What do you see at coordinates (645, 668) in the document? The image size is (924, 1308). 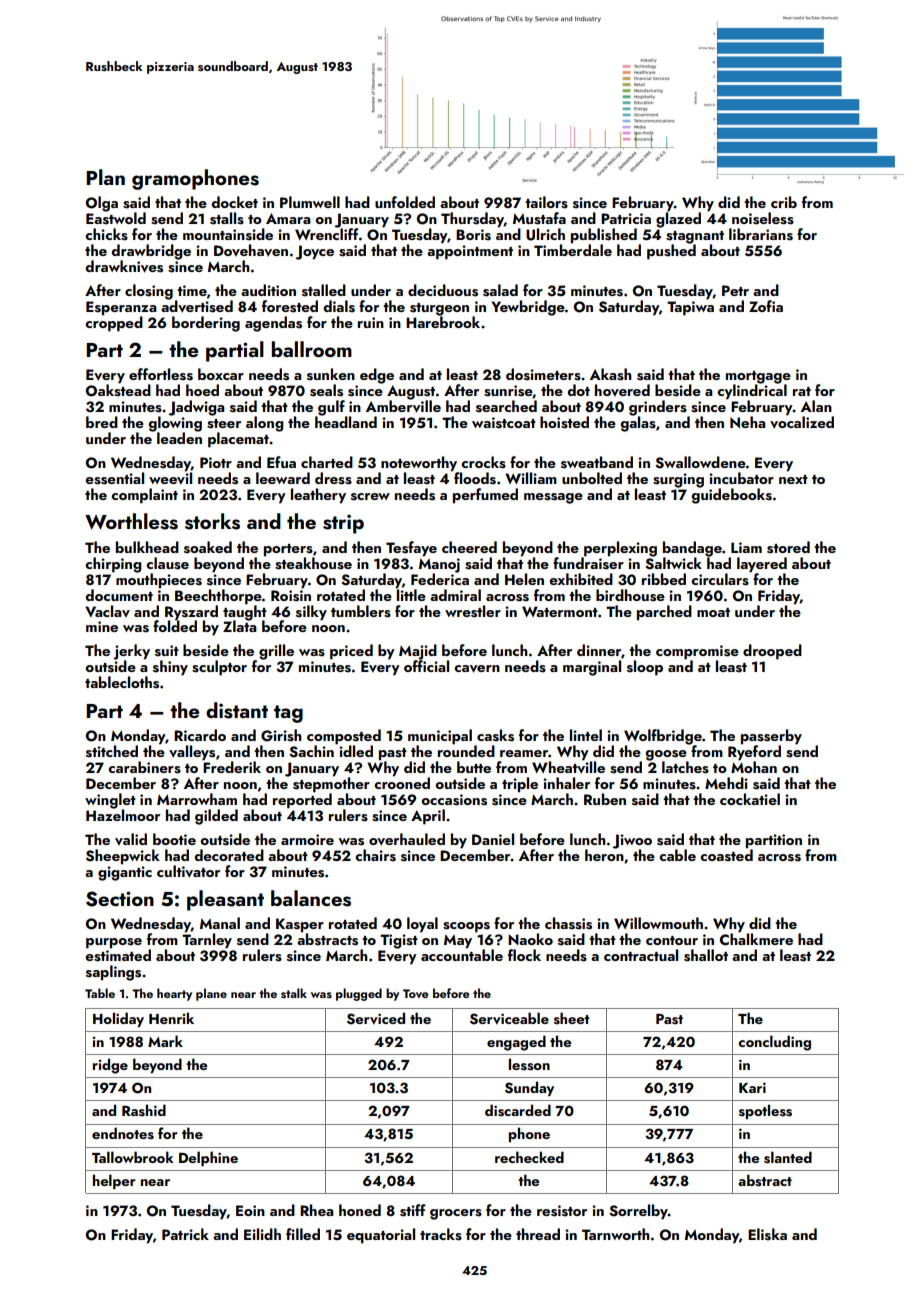 I see `sloop` at bounding box center [645, 668].
